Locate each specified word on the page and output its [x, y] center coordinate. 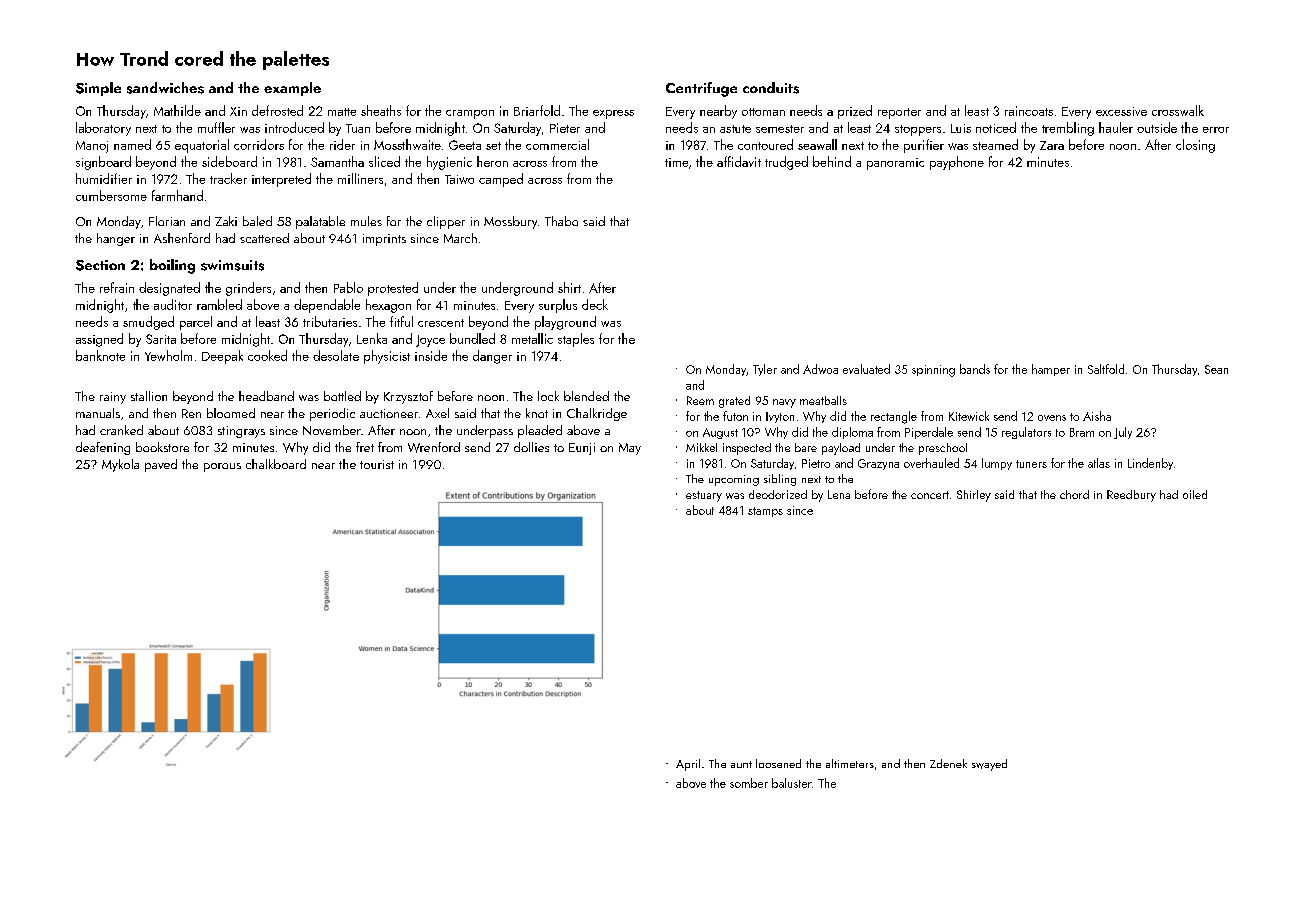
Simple [98, 89]
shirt [569, 287]
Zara [1052, 145]
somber [749, 783]
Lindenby [1150, 464]
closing [1195, 146]
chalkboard [276, 464]
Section [100, 265]
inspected [747, 449]
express [613, 114]
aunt [741, 764]
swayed [989, 765]
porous [222, 467]
